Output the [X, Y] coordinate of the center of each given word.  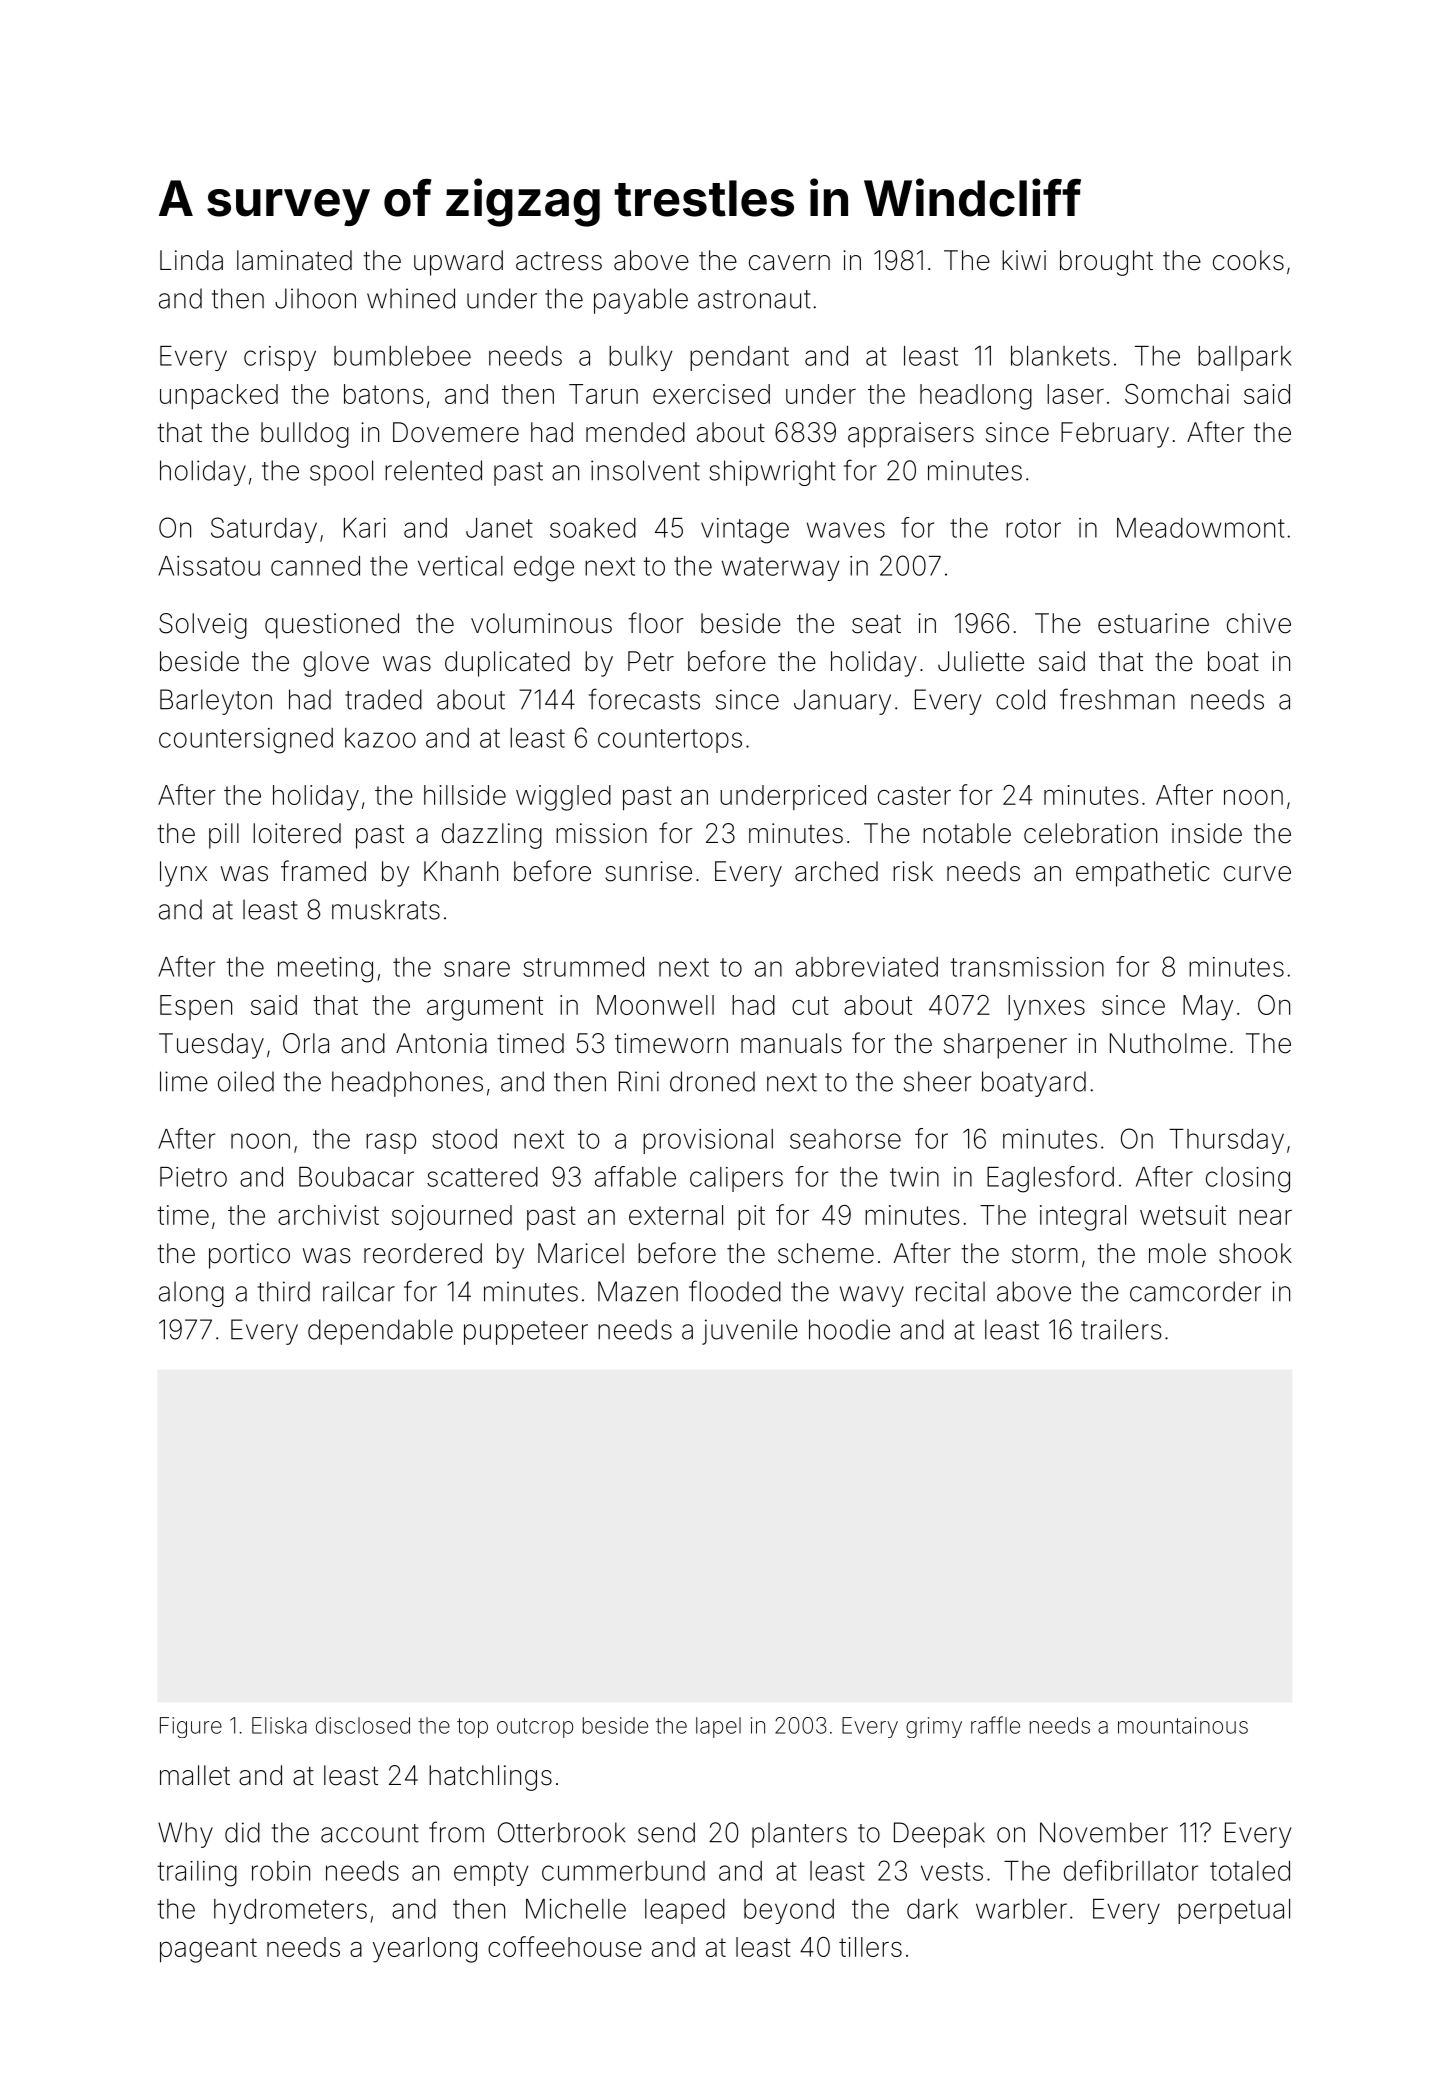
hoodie [849, 1329]
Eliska [279, 1725]
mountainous [1183, 1725]
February [1115, 435]
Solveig [203, 626]
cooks [1248, 260]
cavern [789, 263]
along [191, 1294]
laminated [294, 260]
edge [544, 569]
